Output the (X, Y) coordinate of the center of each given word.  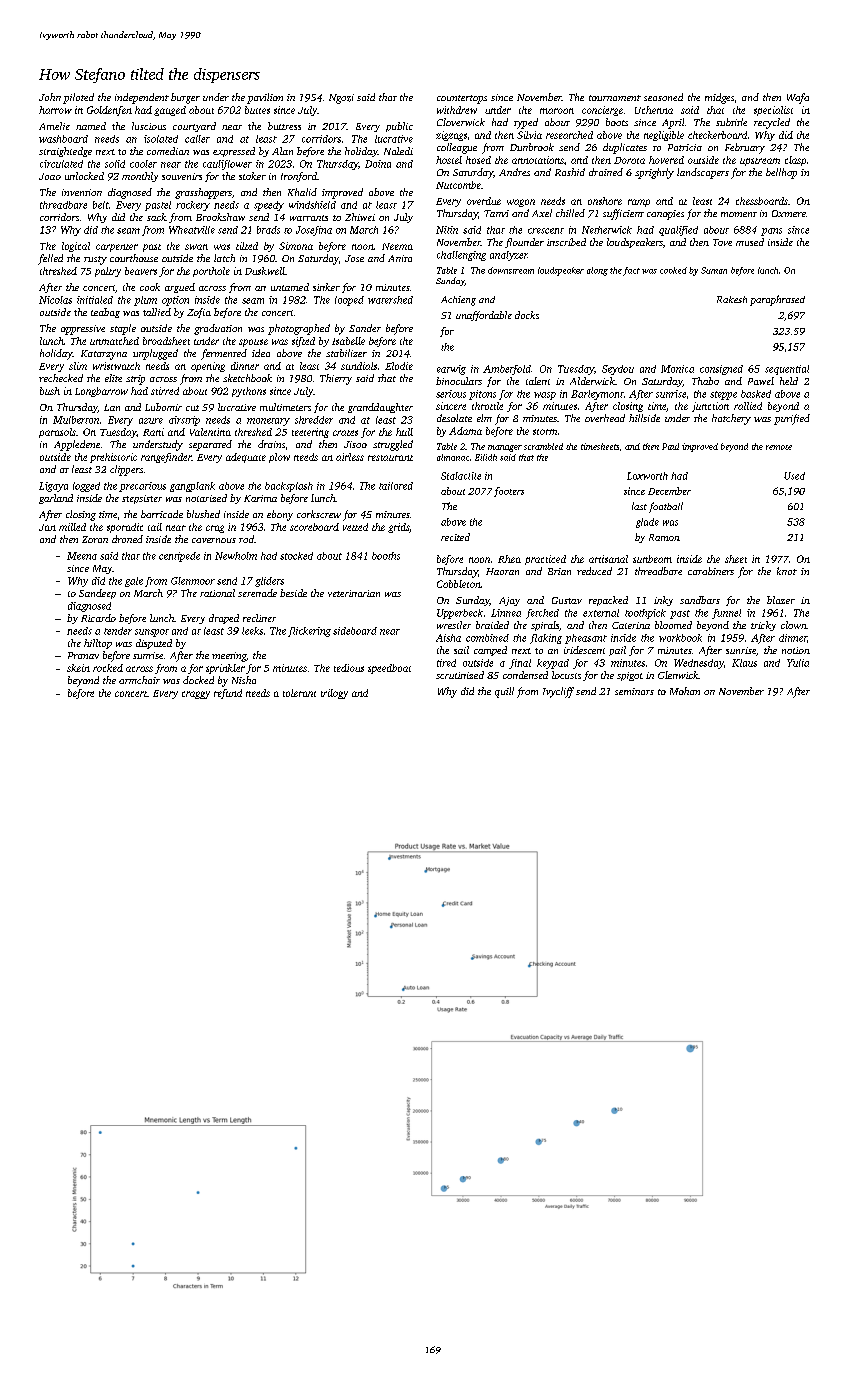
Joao (50, 176)
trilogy (334, 694)
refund (228, 694)
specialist (773, 111)
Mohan (685, 691)
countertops (462, 99)
